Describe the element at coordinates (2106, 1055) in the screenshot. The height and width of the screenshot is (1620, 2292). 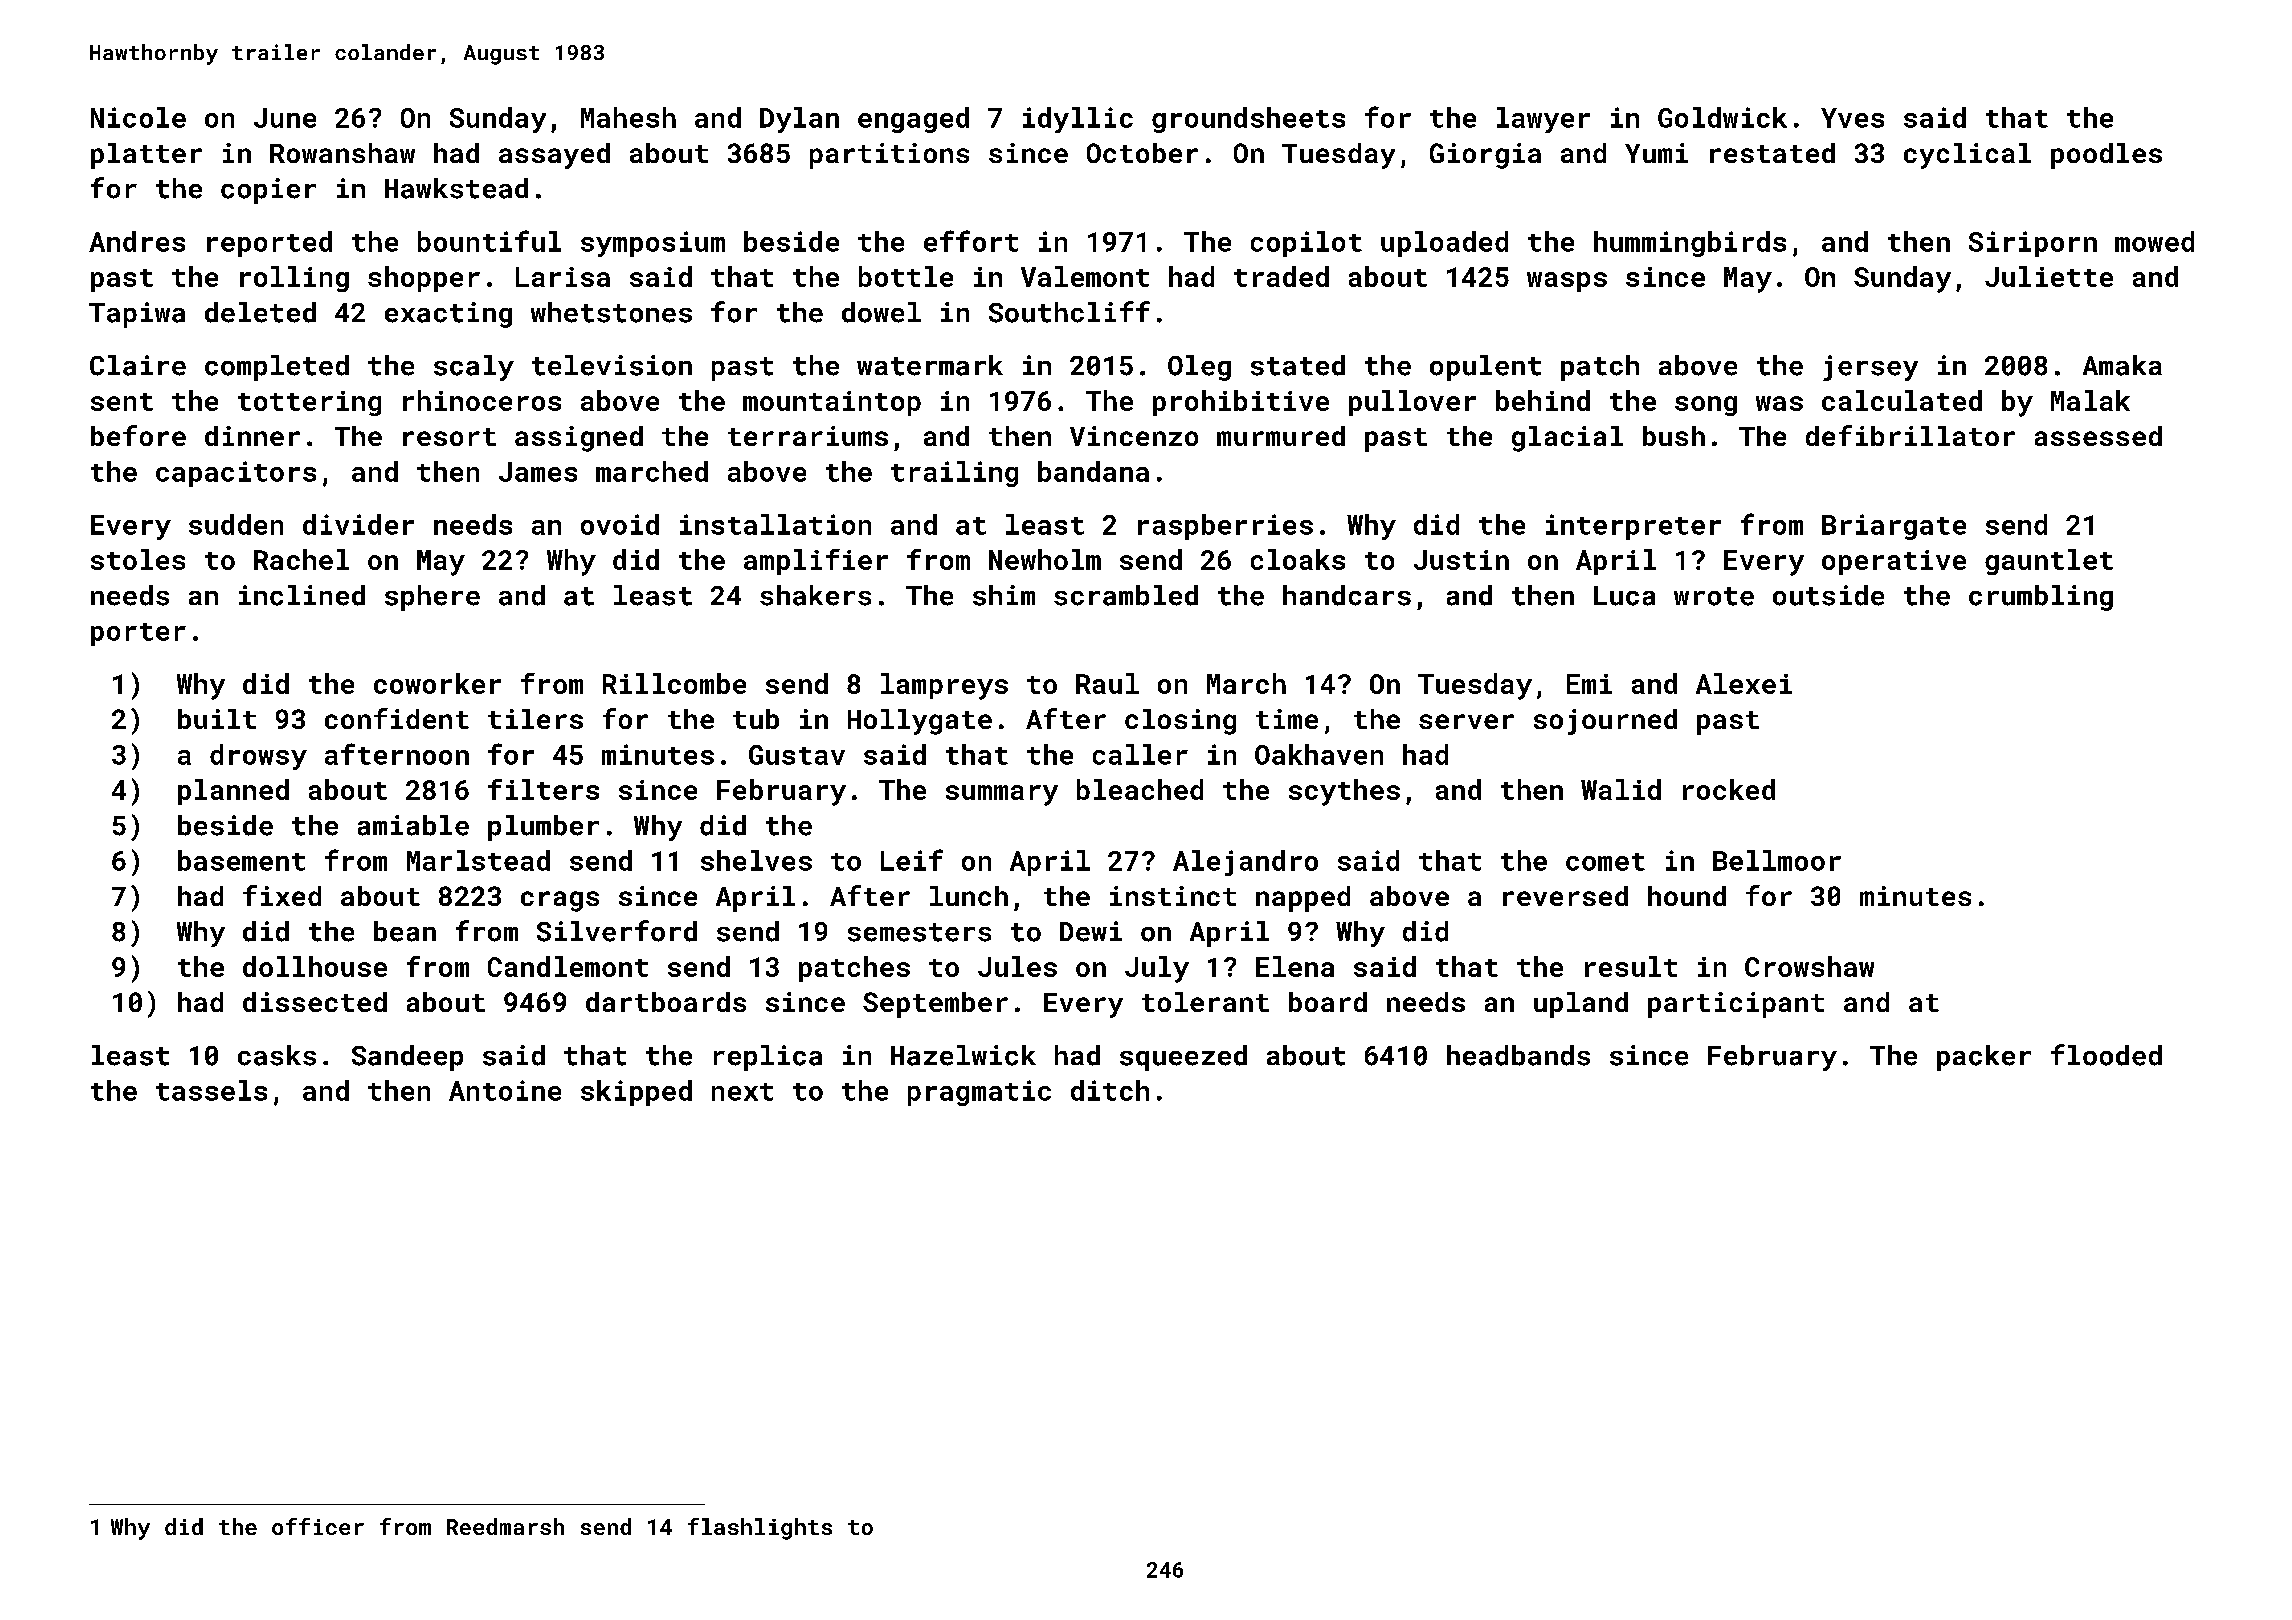
I see `flooded` at that location.
